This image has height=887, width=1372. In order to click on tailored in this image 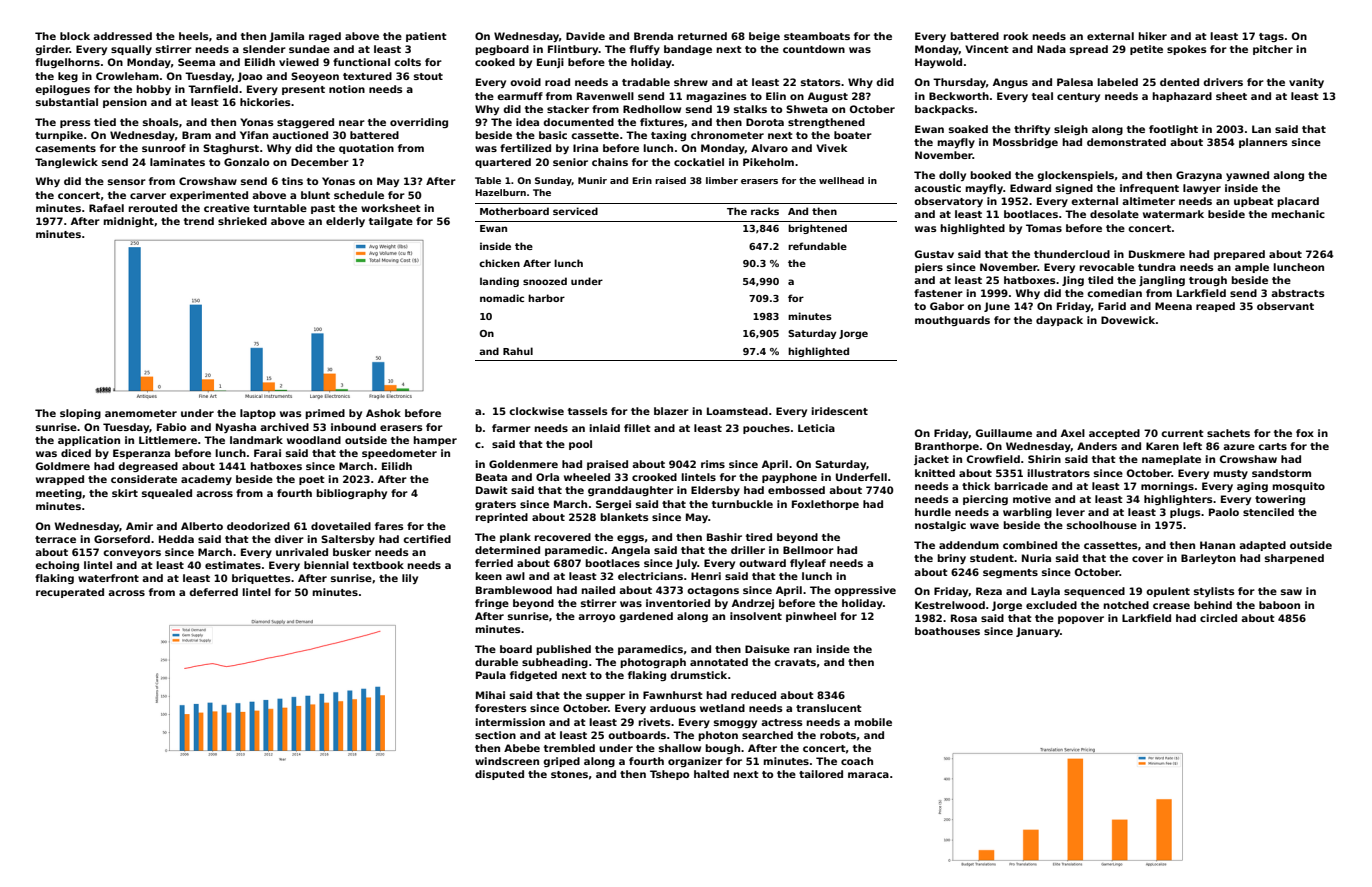, I will do `click(821, 774)`.
